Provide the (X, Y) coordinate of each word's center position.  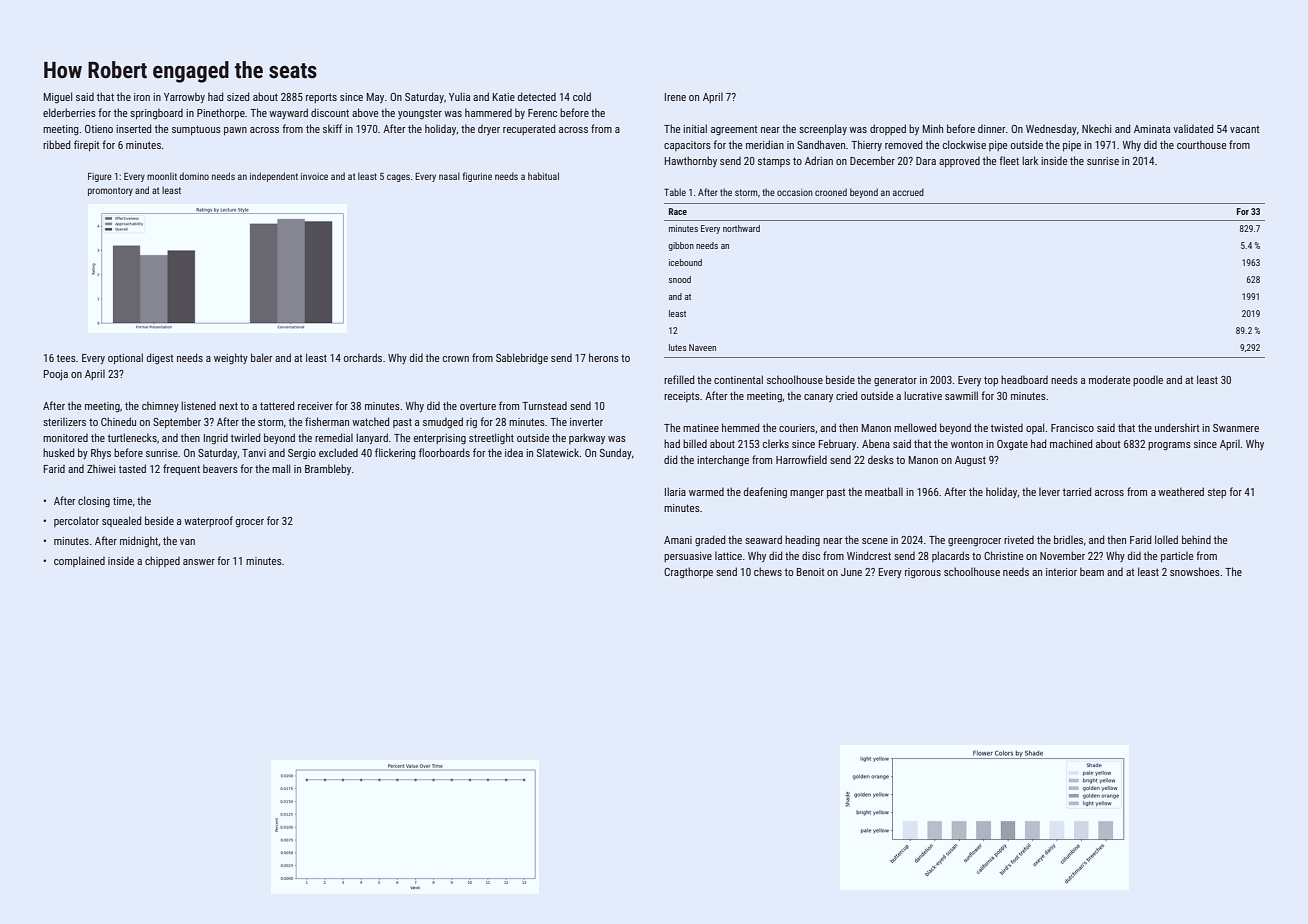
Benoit (810, 572)
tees (66, 358)
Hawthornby (691, 161)
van (187, 542)
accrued (908, 192)
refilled (679, 379)
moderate (1109, 379)
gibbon (681, 246)
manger (807, 494)
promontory (110, 191)
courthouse (1201, 144)
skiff (332, 128)
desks (881, 459)
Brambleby (328, 469)
